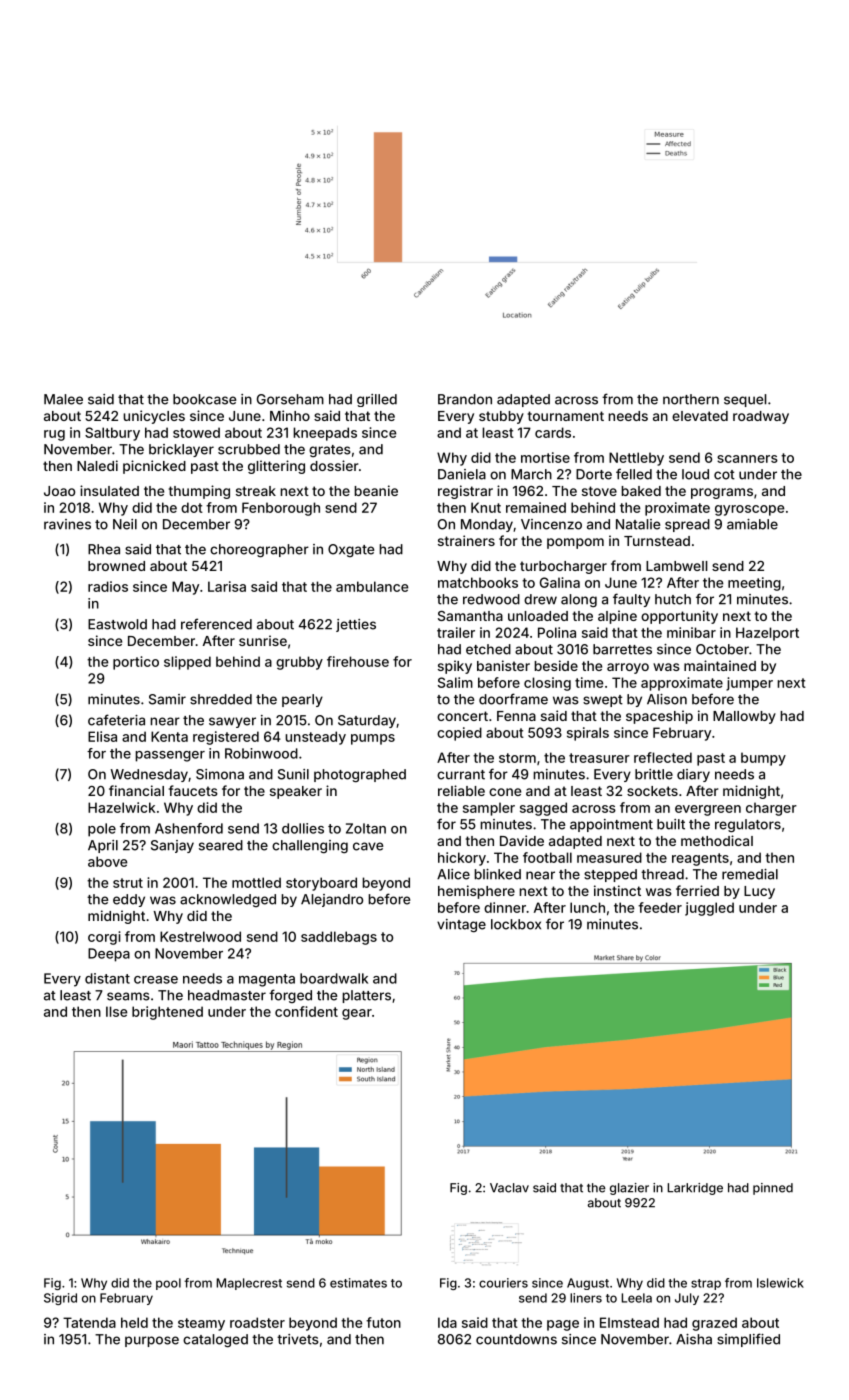 This screenshot has height=1400, width=849. Describe the element at coordinates (204, 399) in the screenshot. I see `bookcase` at that location.
